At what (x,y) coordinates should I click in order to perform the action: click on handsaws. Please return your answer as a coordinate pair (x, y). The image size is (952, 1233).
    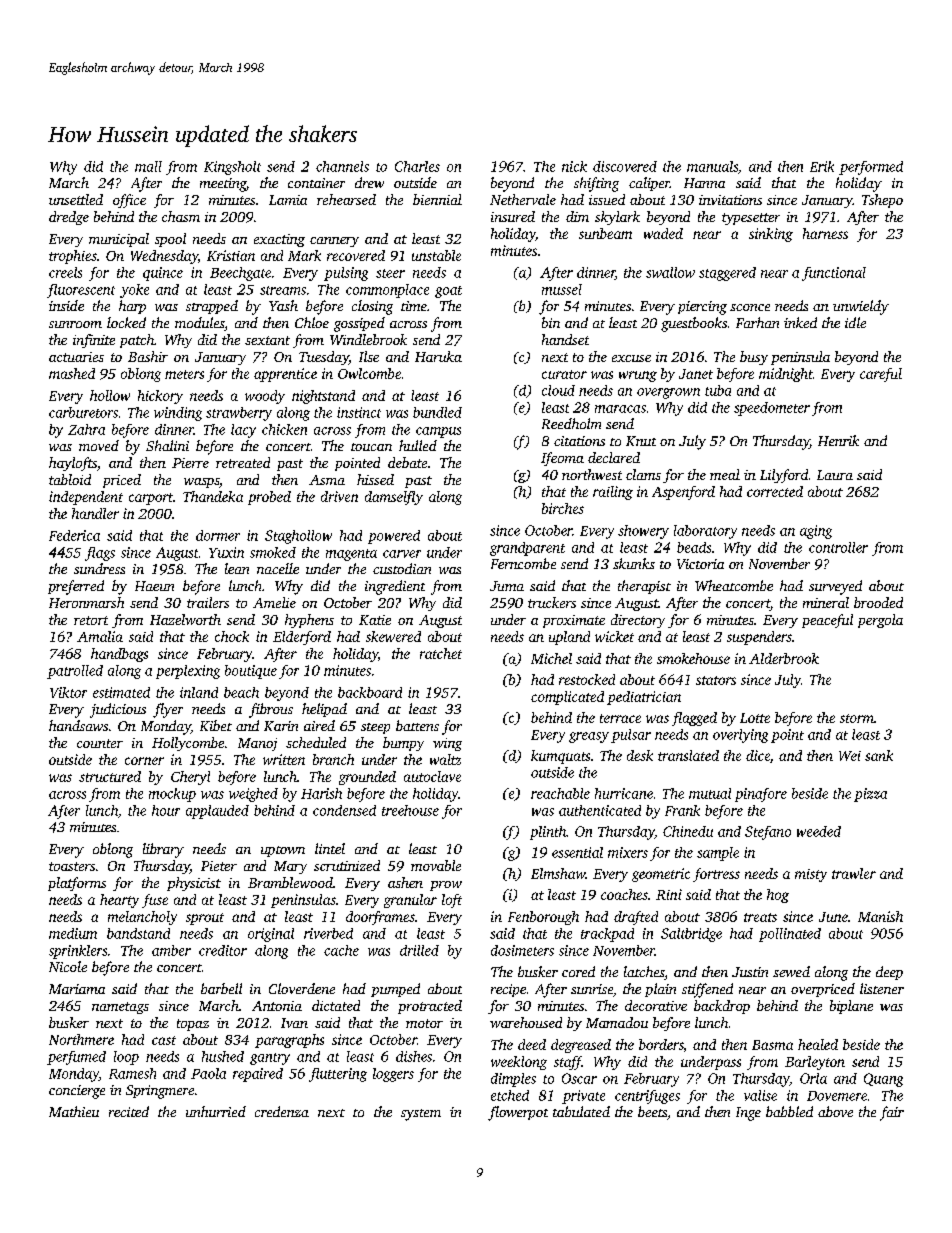
    Looking at the image, I should click on (78, 725).
